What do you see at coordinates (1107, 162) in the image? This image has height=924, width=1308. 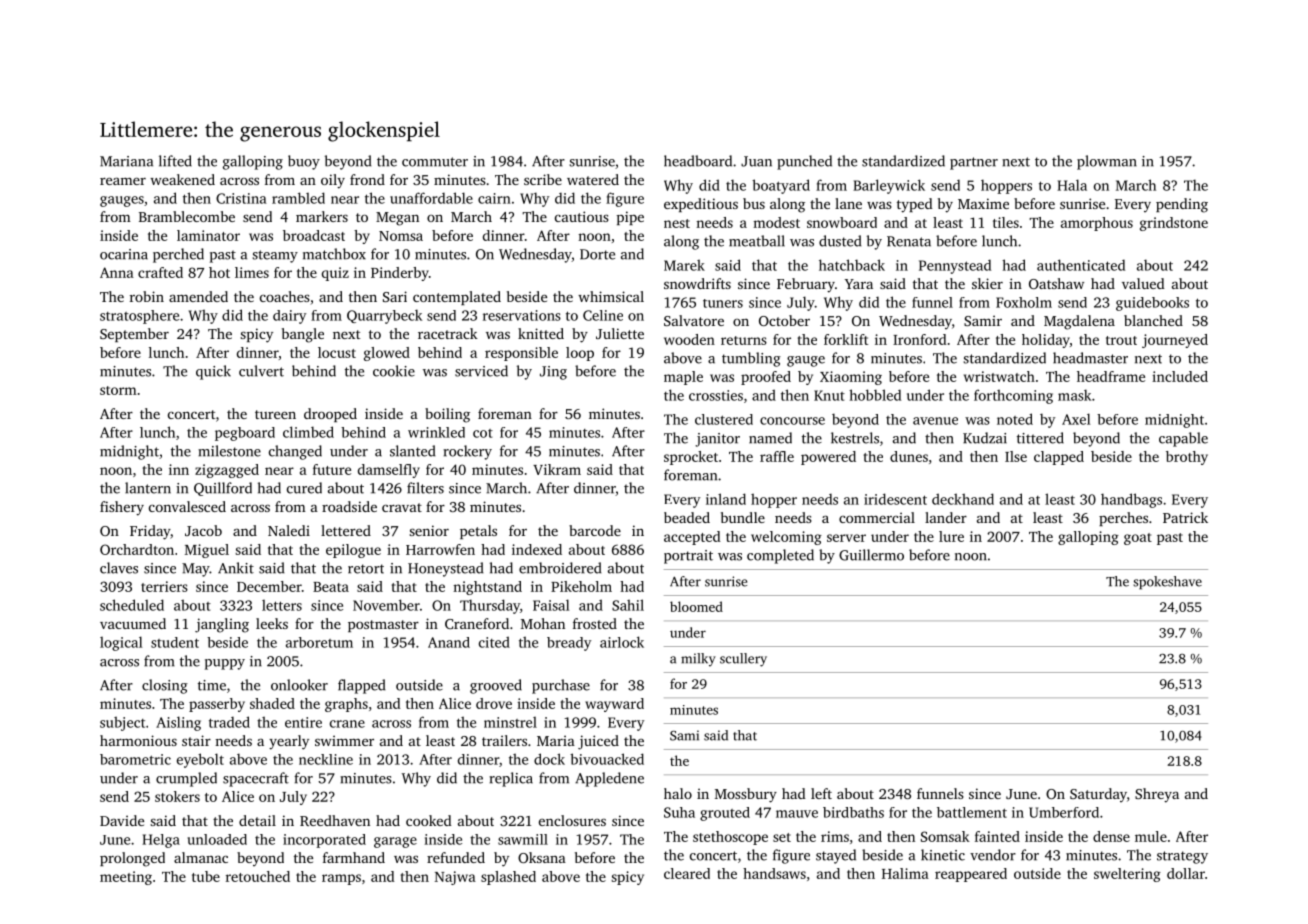 I see `plowman` at bounding box center [1107, 162].
